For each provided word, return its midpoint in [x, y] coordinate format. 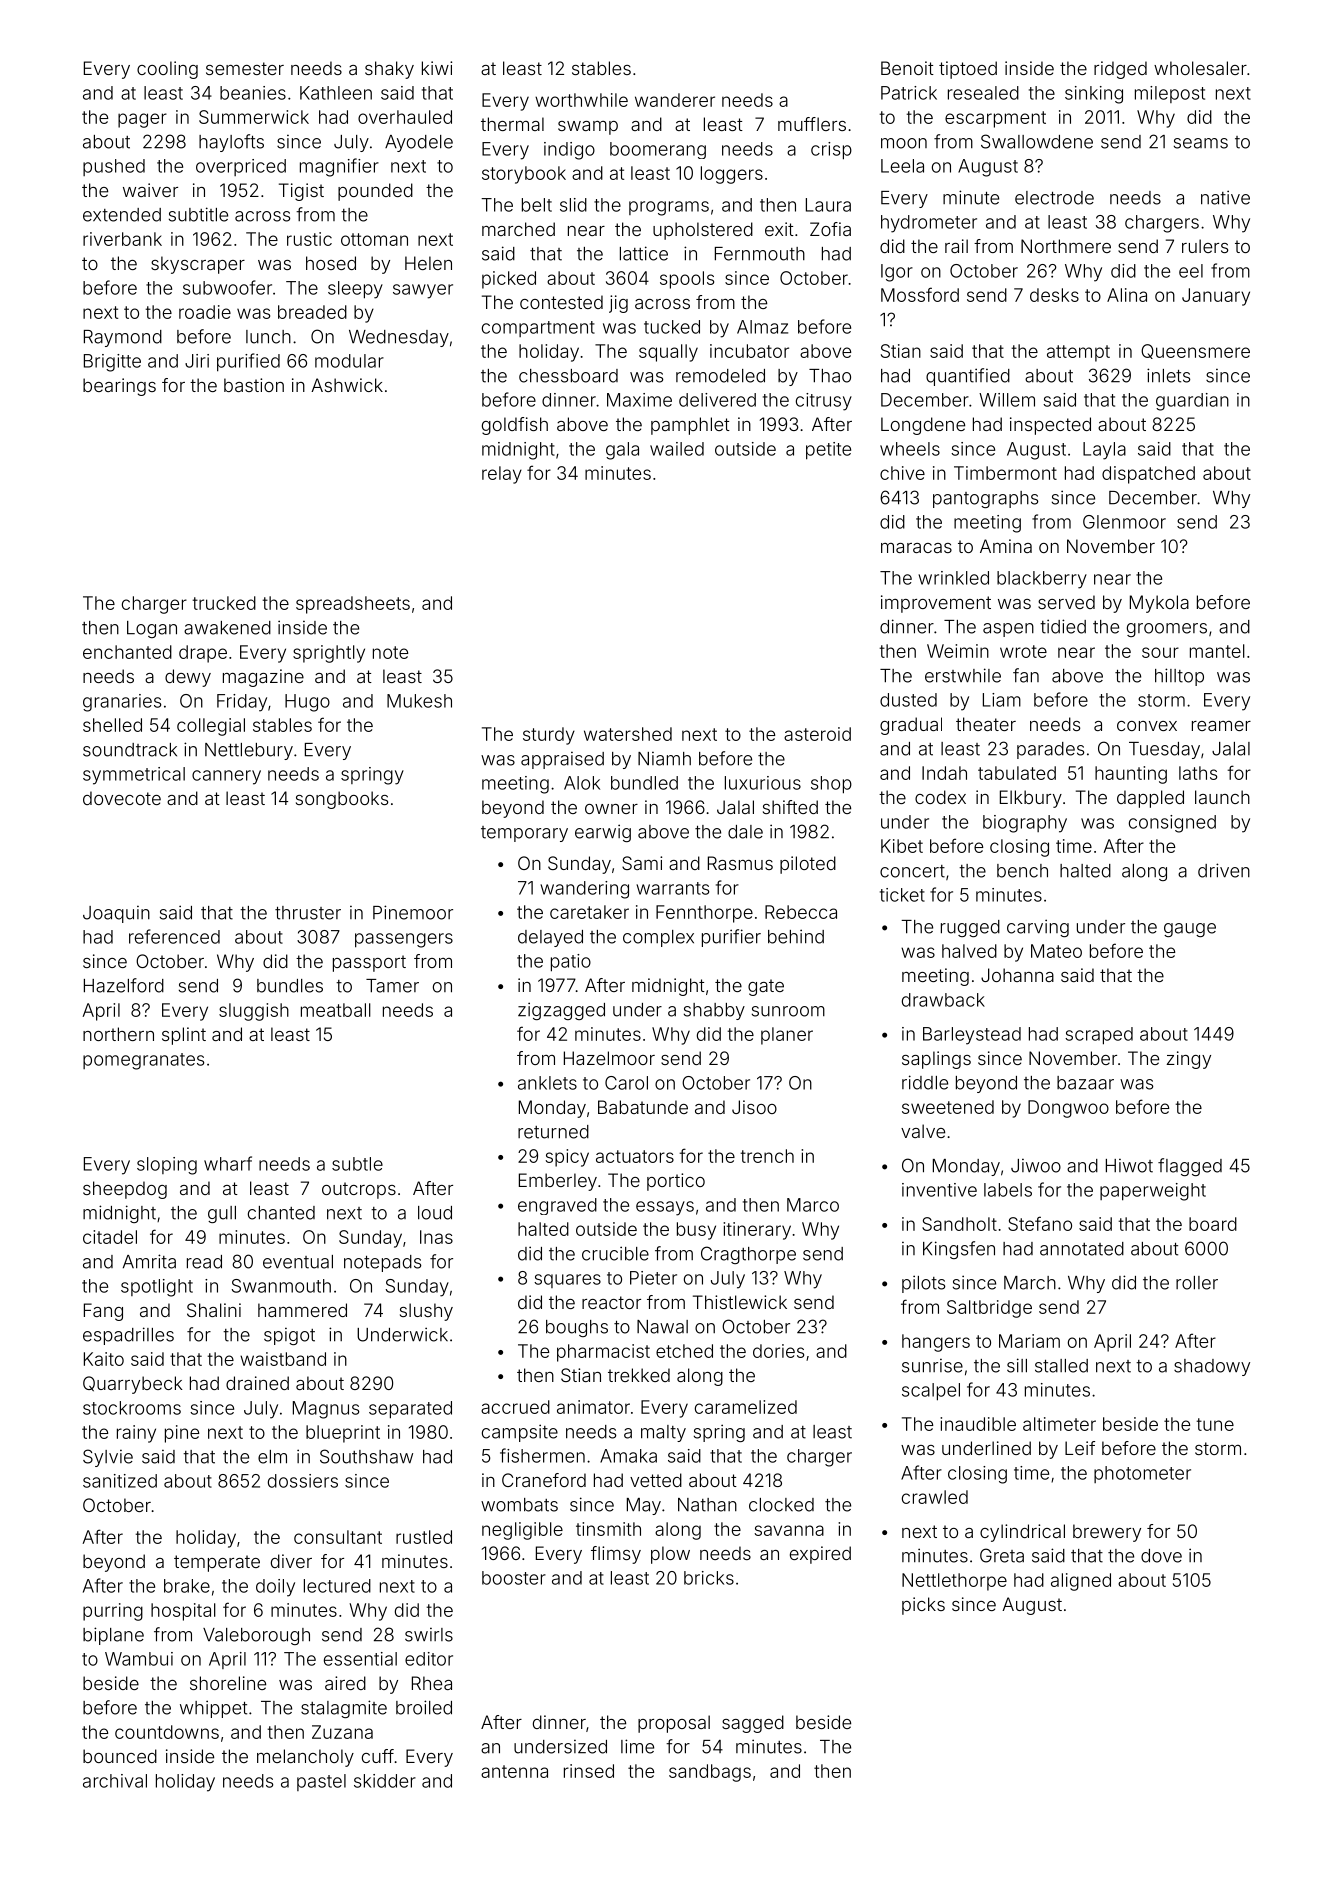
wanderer [675, 100]
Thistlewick [740, 1302]
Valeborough [256, 1636]
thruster [308, 913]
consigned [1172, 824]
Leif [1080, 1448]
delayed [550, 938]
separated [410, 1410]
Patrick [909, 93]
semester [245, 68]
